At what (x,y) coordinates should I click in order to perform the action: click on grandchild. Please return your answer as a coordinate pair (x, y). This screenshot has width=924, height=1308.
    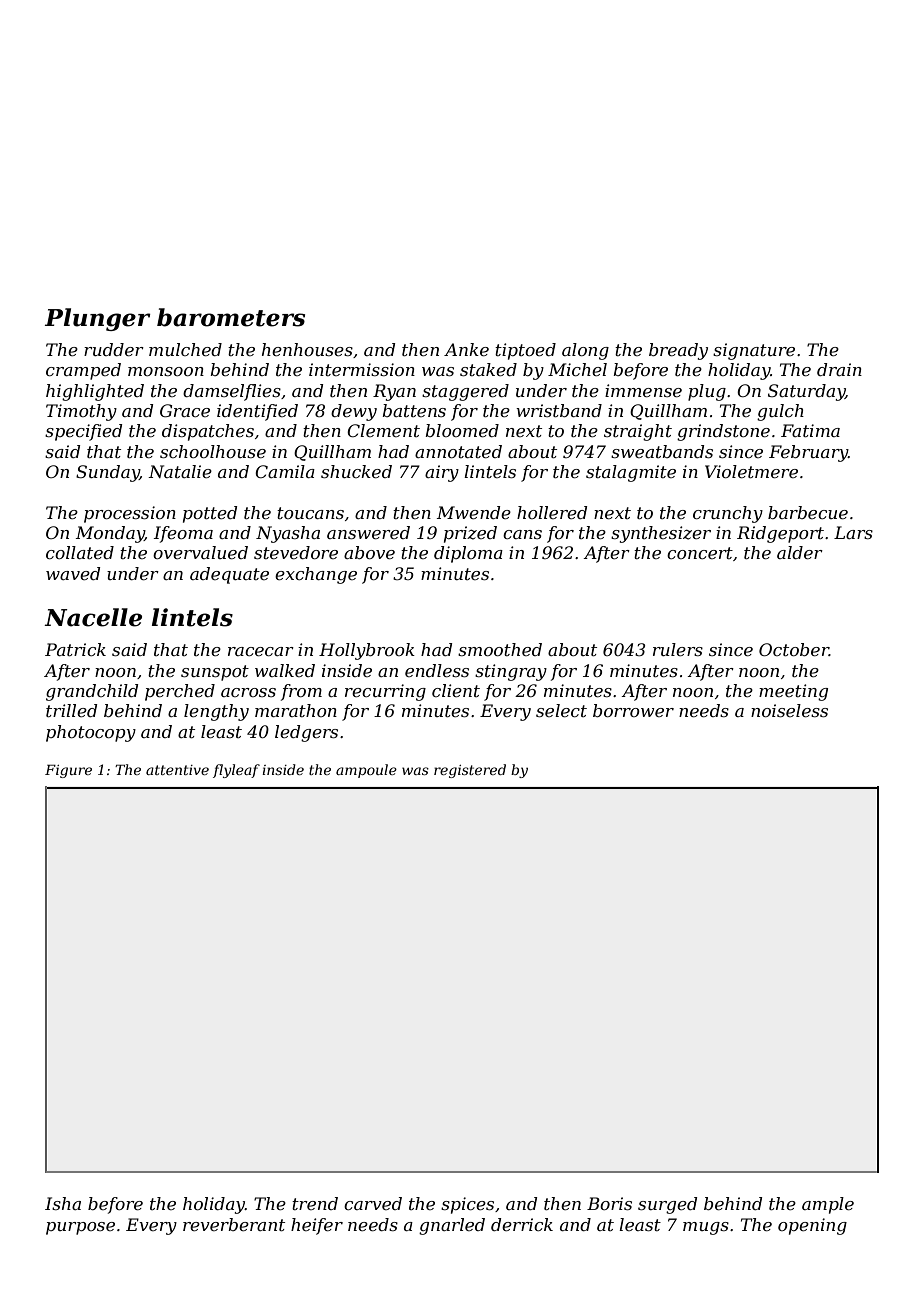
    Looking at the image, I should click on (92, 692).
